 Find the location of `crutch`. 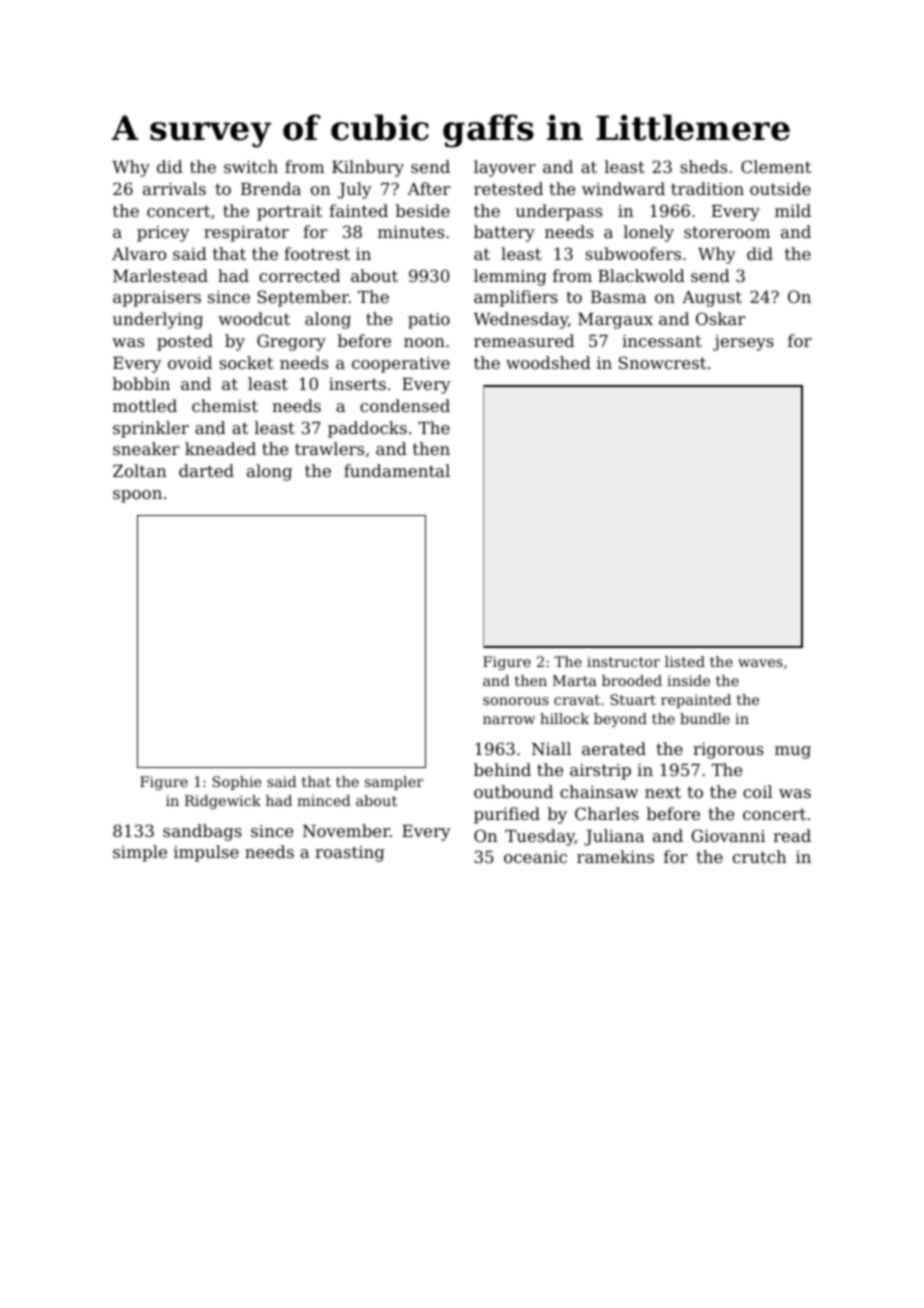

crutch is located at coordinates (759, 856).
